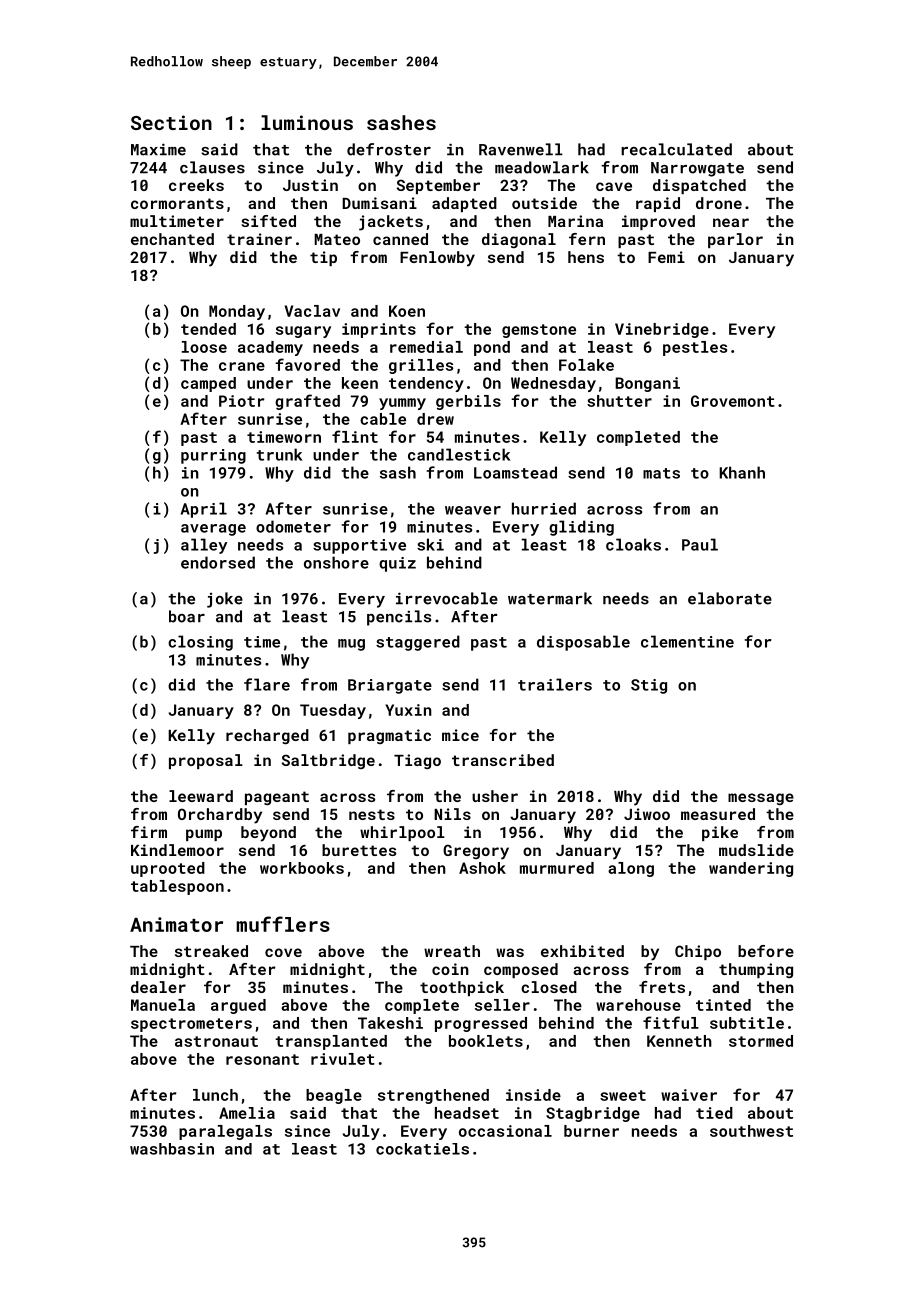 The image size is (924, 1314). I want to click on cockatiels, so click(422, 1149).
